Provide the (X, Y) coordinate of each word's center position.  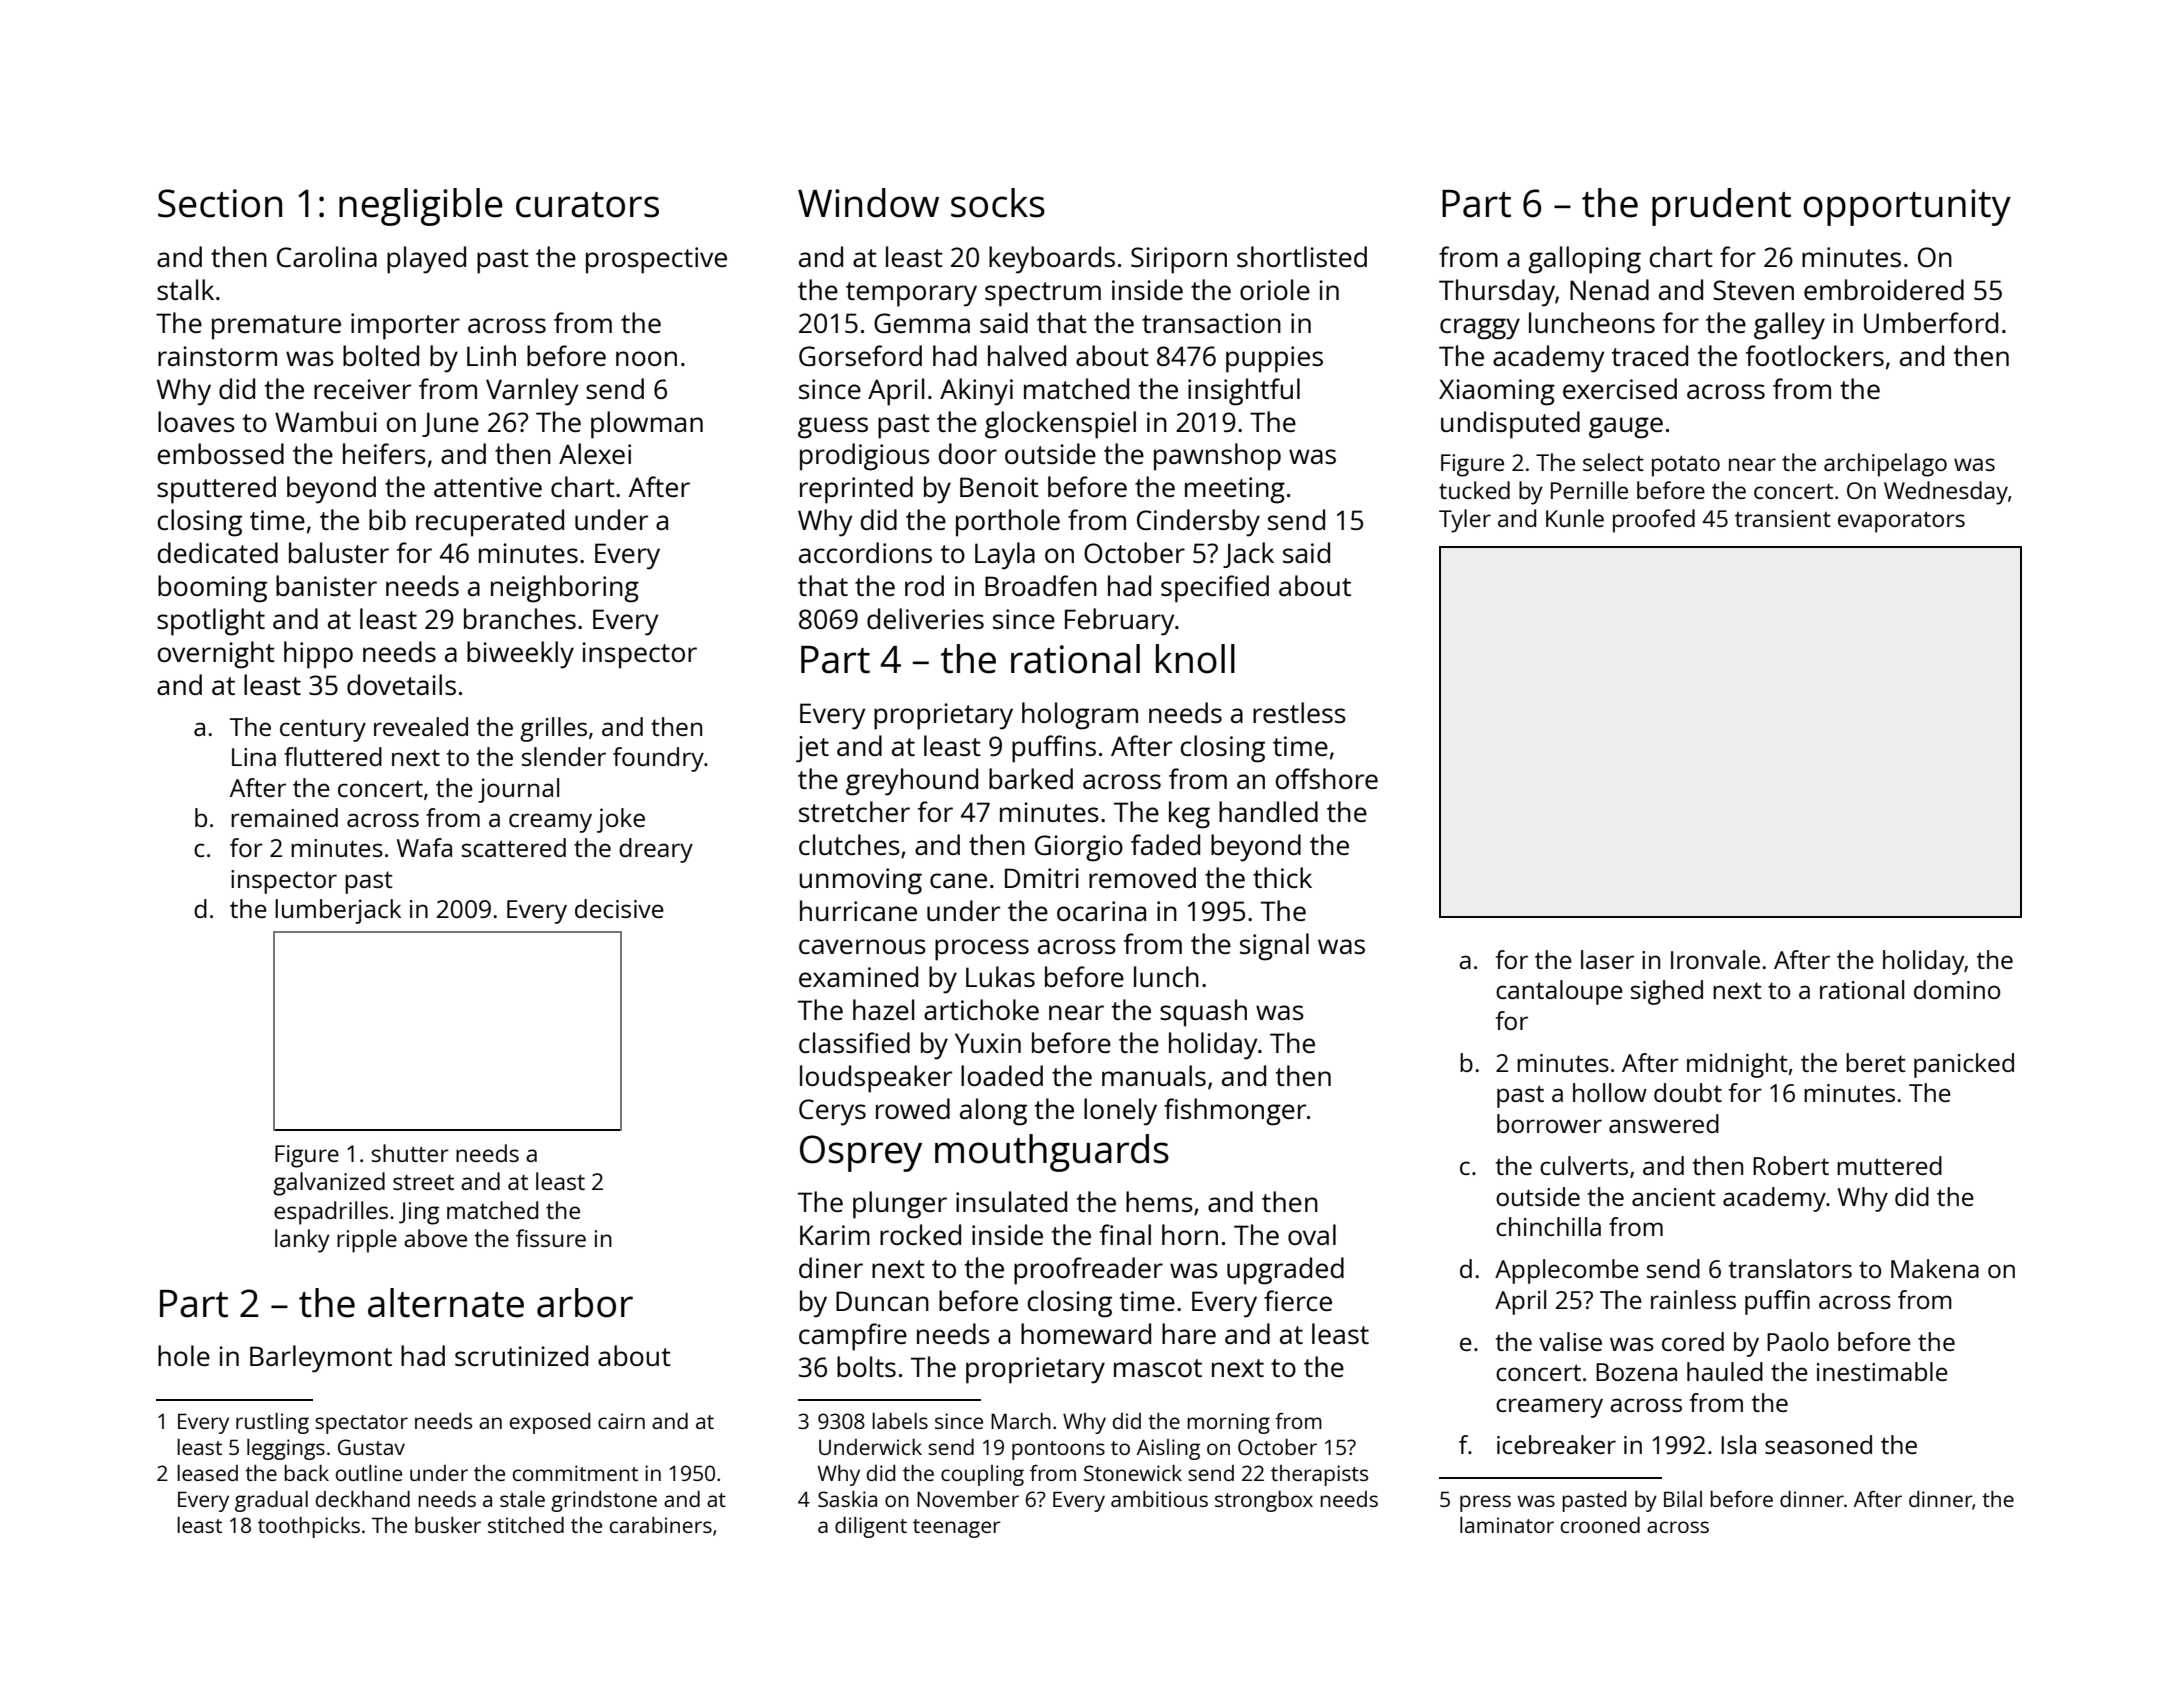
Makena (1935, 1268)
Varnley (532, 392)
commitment (575, 1473)
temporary (911, 294)
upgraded (1285, 1271)
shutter (410, 1153)
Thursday (1497, 293)
